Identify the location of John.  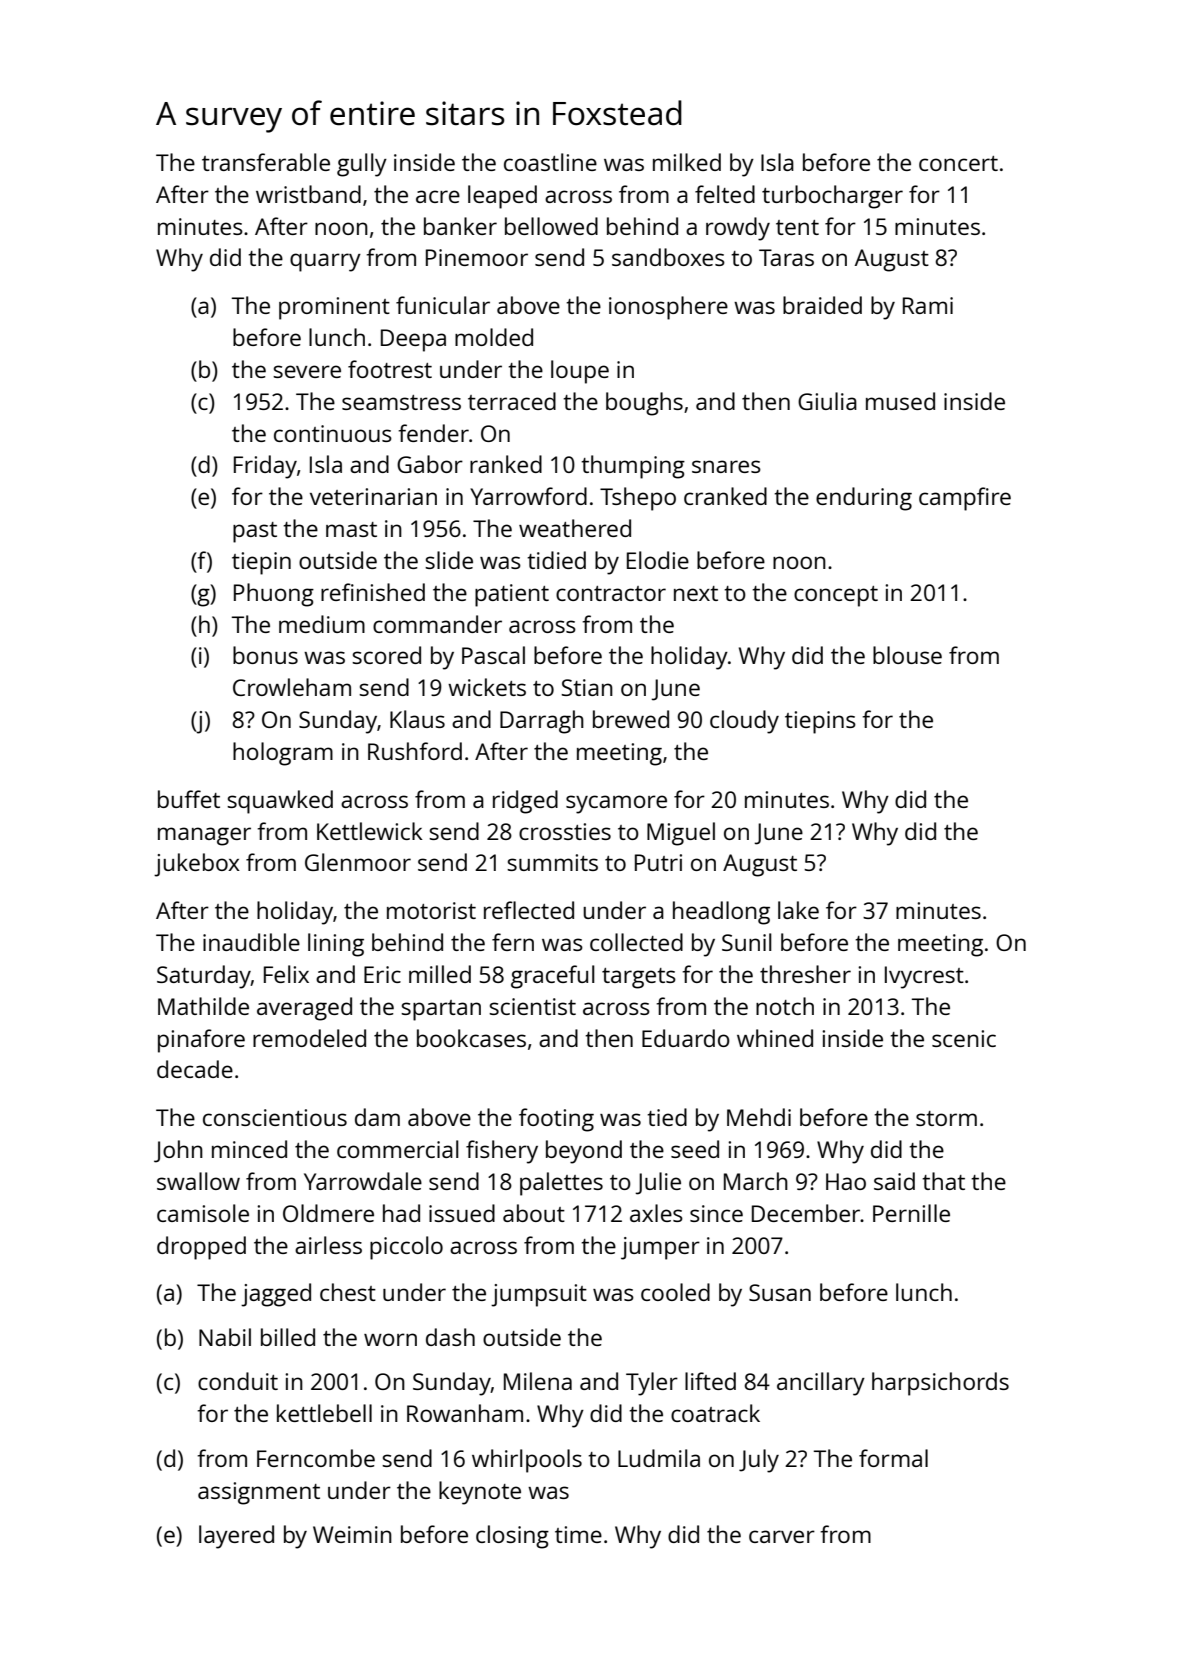
(178, 1151).
